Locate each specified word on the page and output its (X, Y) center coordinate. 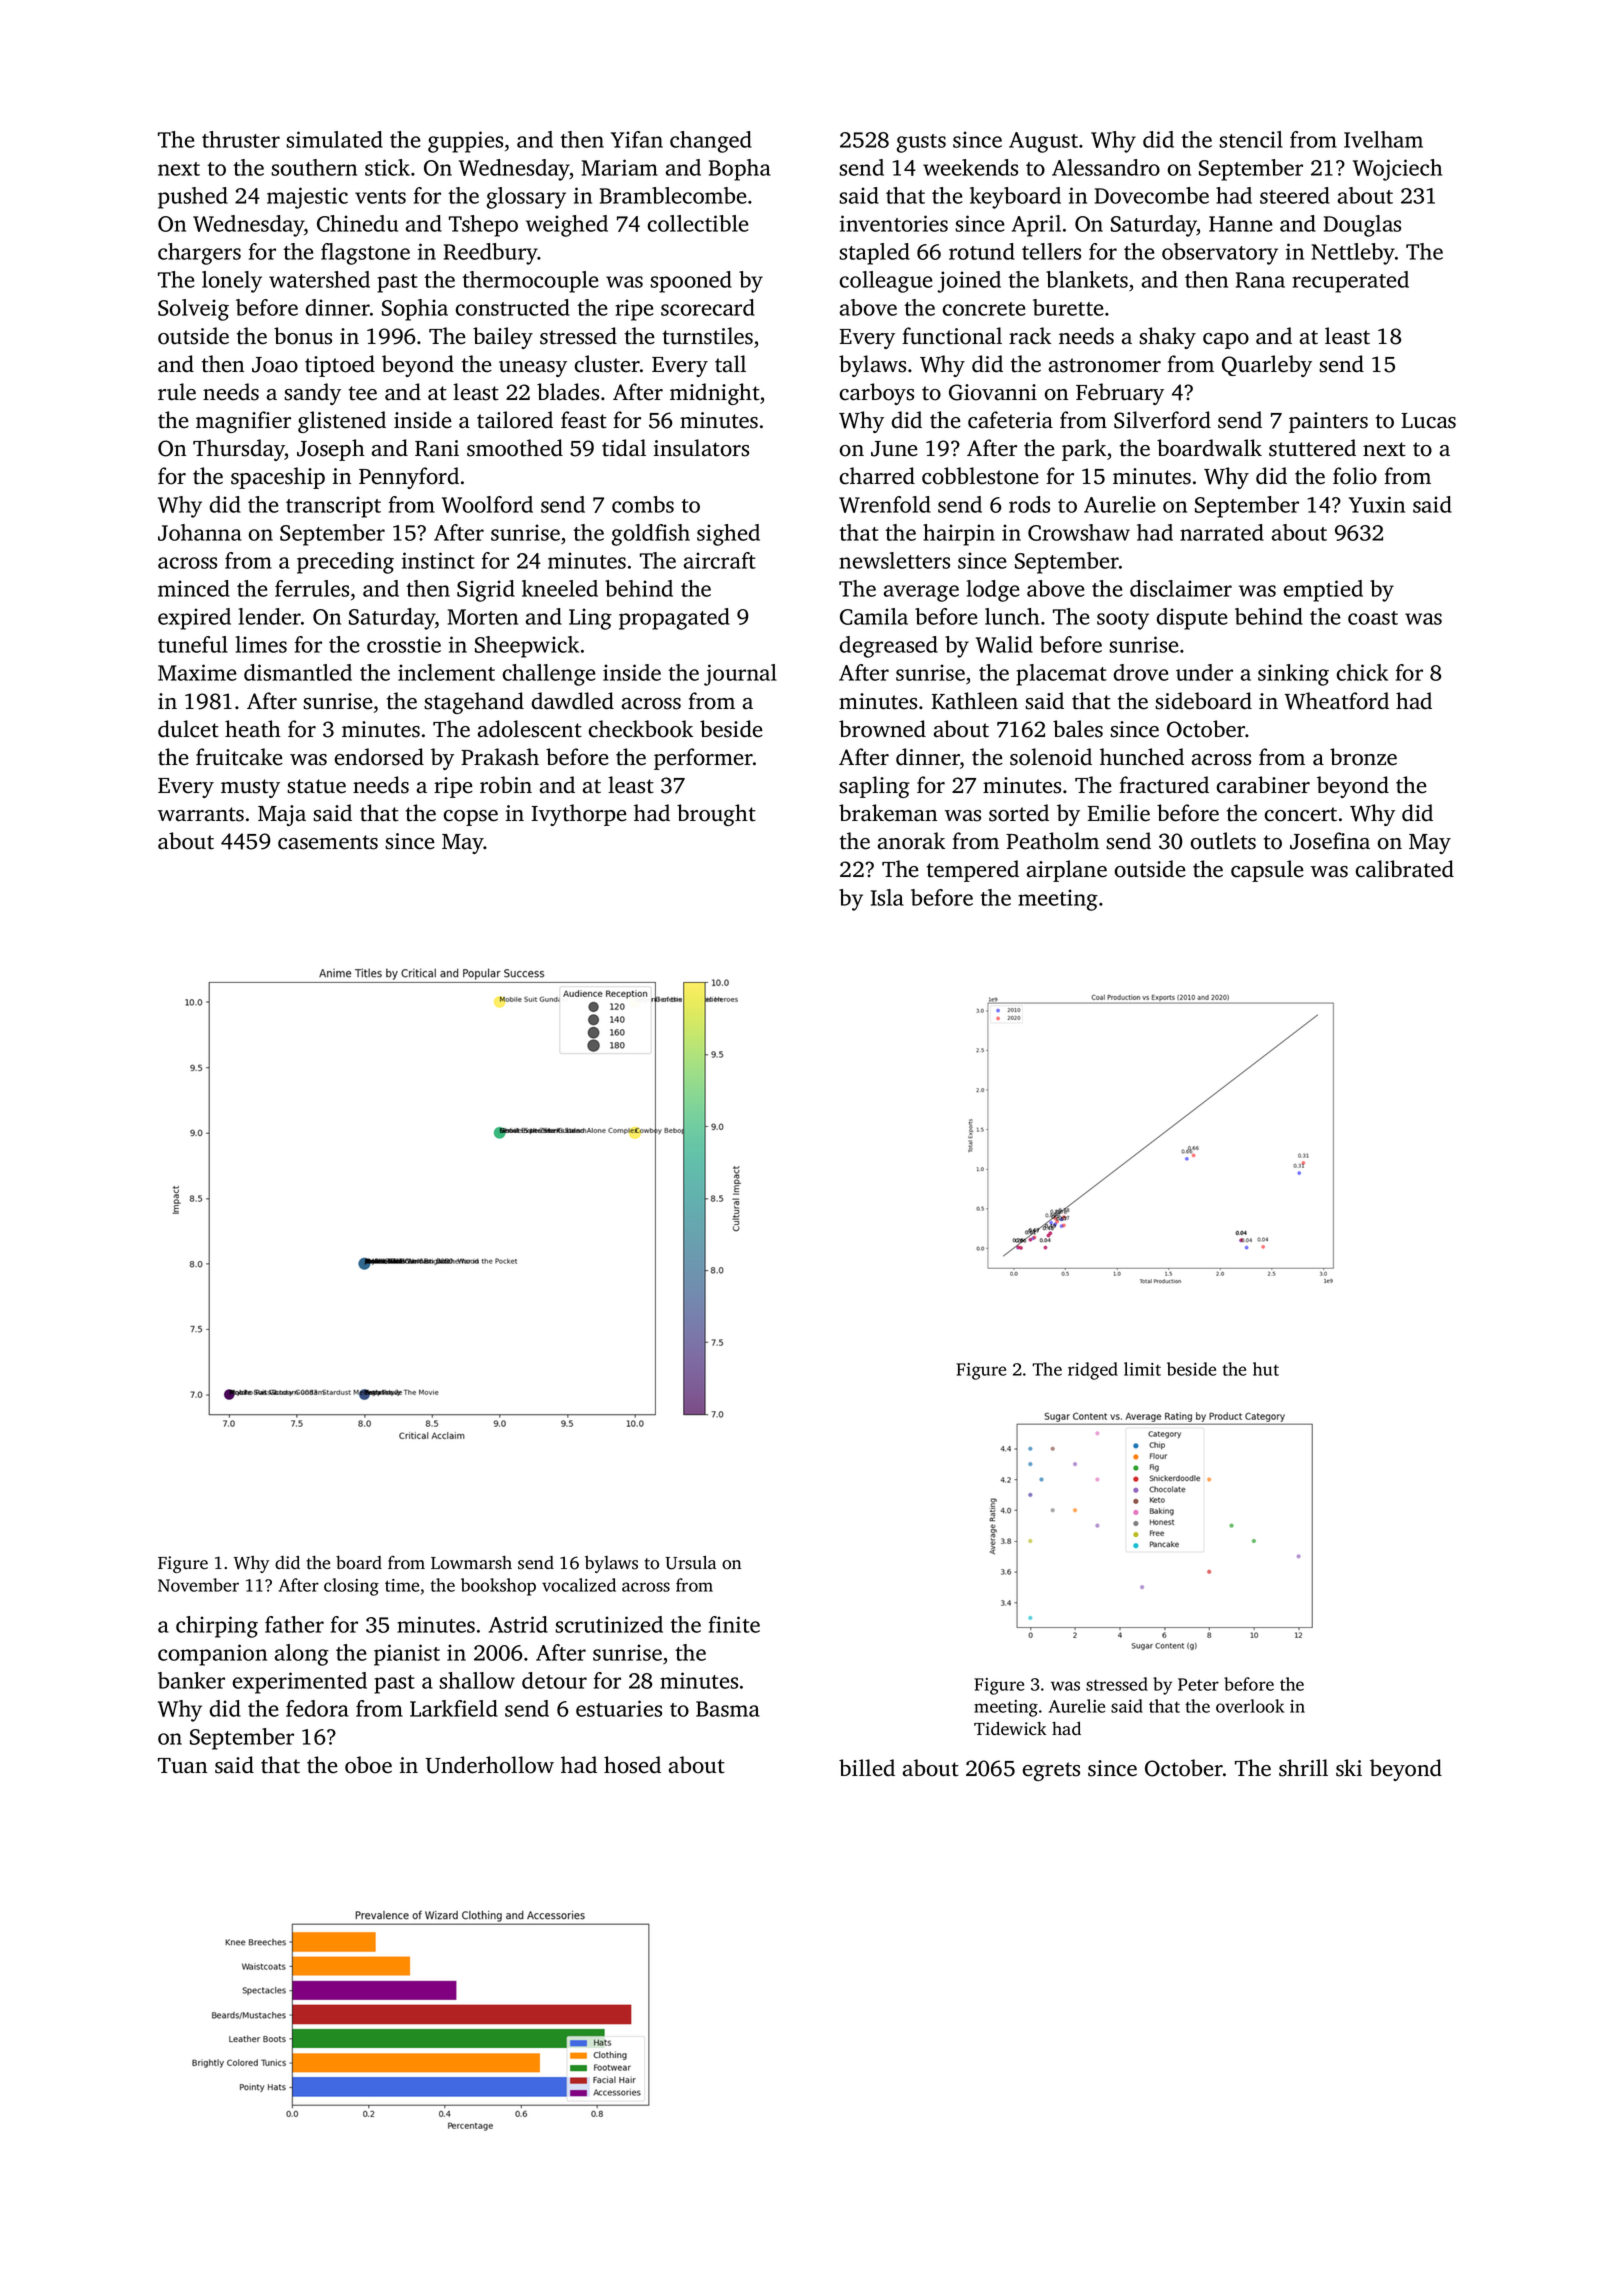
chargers (199, 254)
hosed (632, 1765)
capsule (1267, 871)
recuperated (1350, 282)
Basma (728, 1709)
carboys (876, 394)
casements (328, 842)
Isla (887, 897)
